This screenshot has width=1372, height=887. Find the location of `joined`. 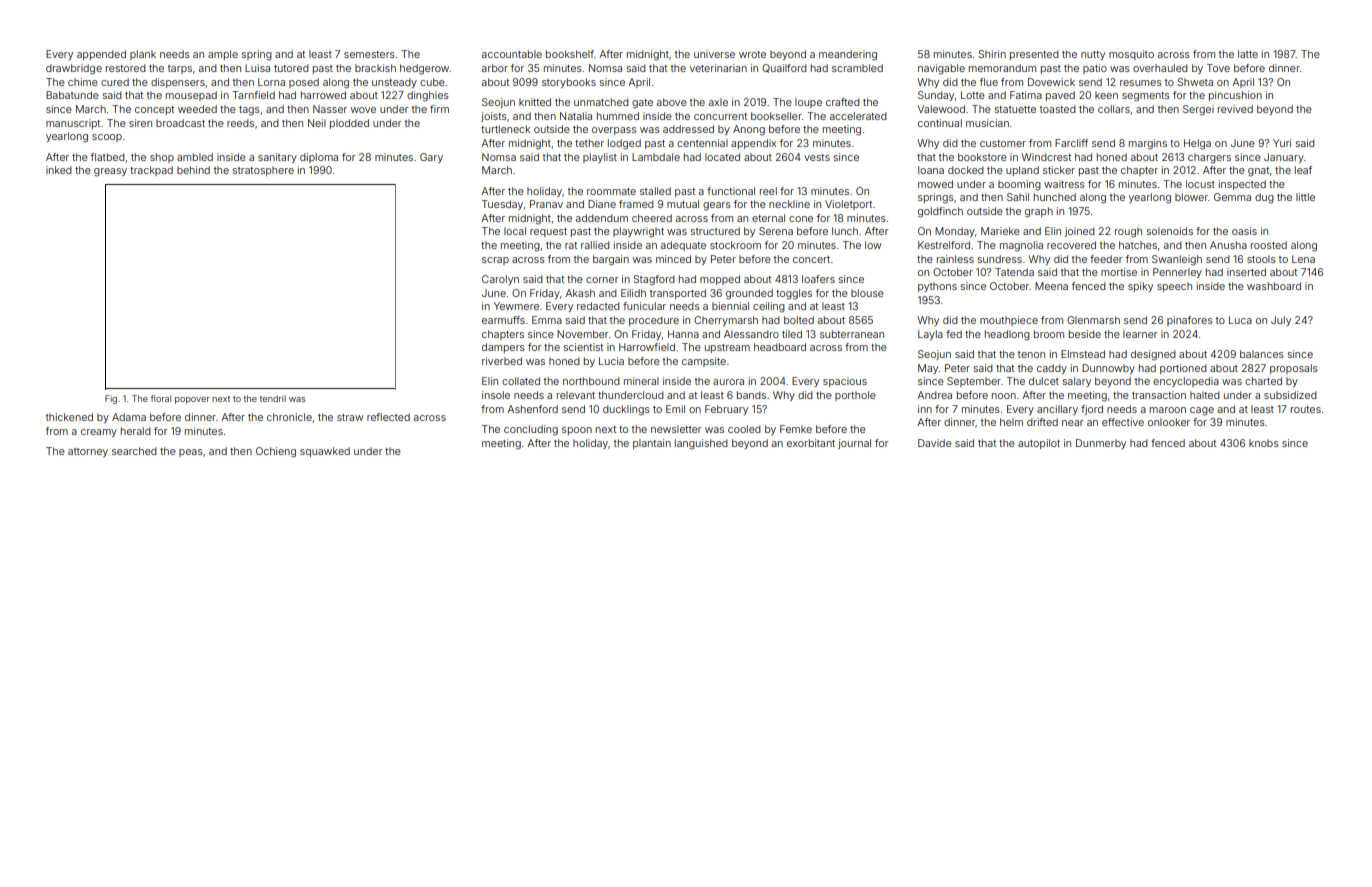

joined is located at coordinates (1080, 232).
